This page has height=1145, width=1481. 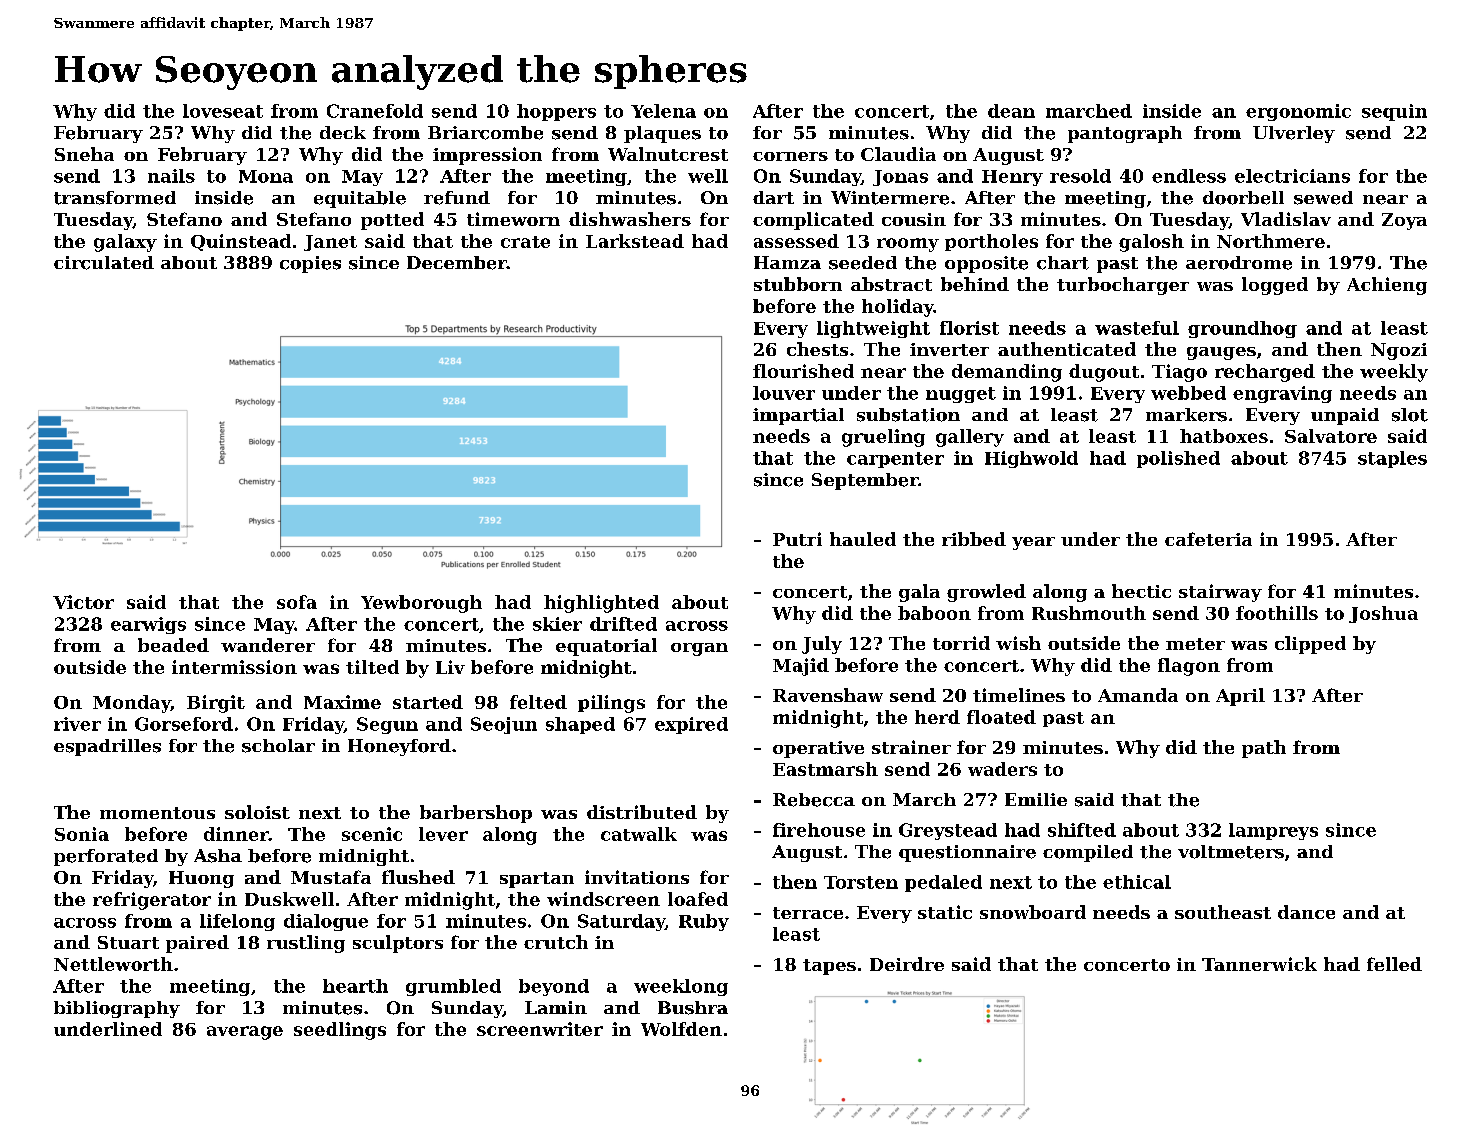 I want to click on Highwold, so click(x=1031, y=459).
